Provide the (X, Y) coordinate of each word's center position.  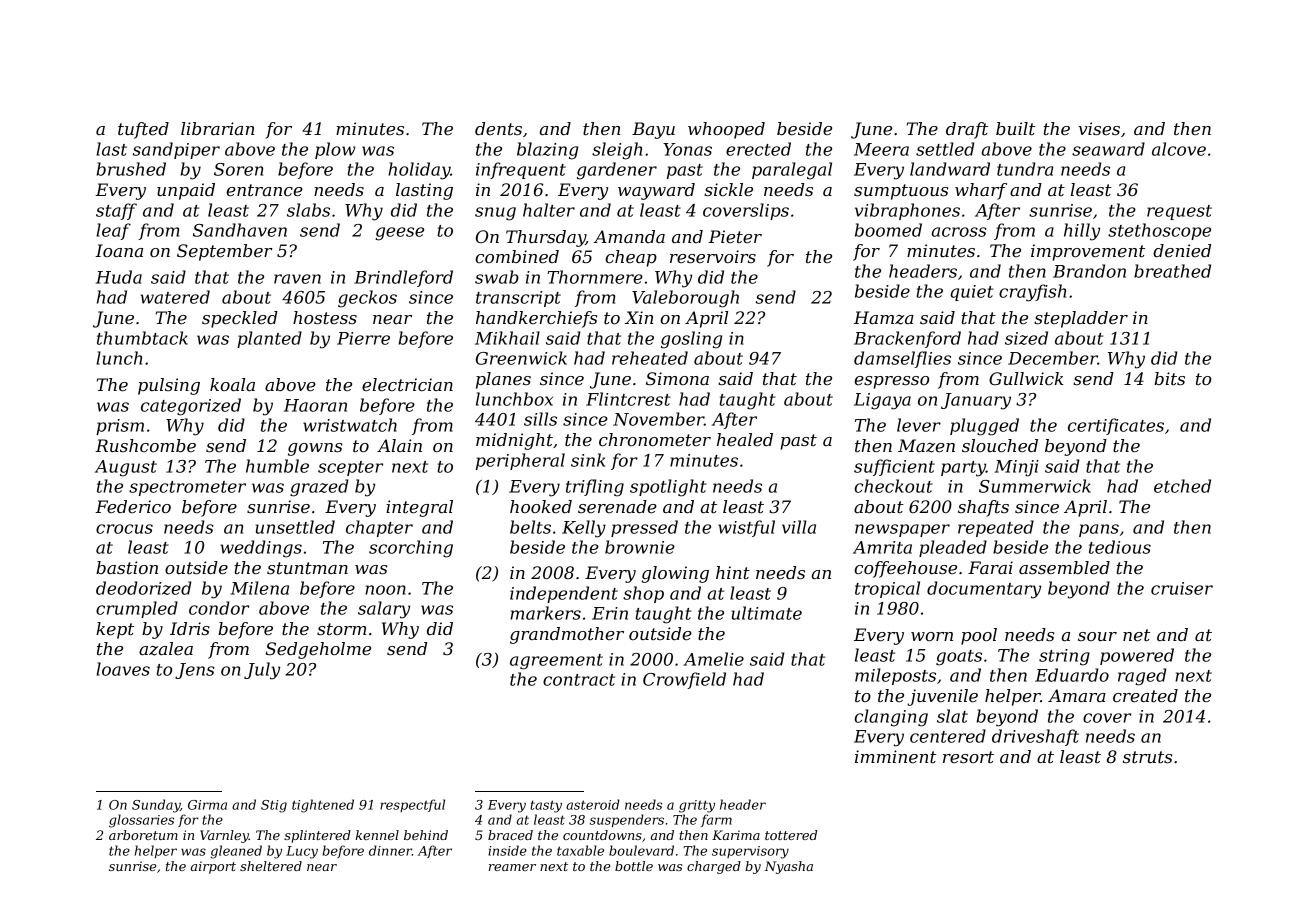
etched (1182, 486)
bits (1169, 378)
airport (213, 867)
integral (419, 508)
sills (540, 419)
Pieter (735, 236)
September (225, 252)
